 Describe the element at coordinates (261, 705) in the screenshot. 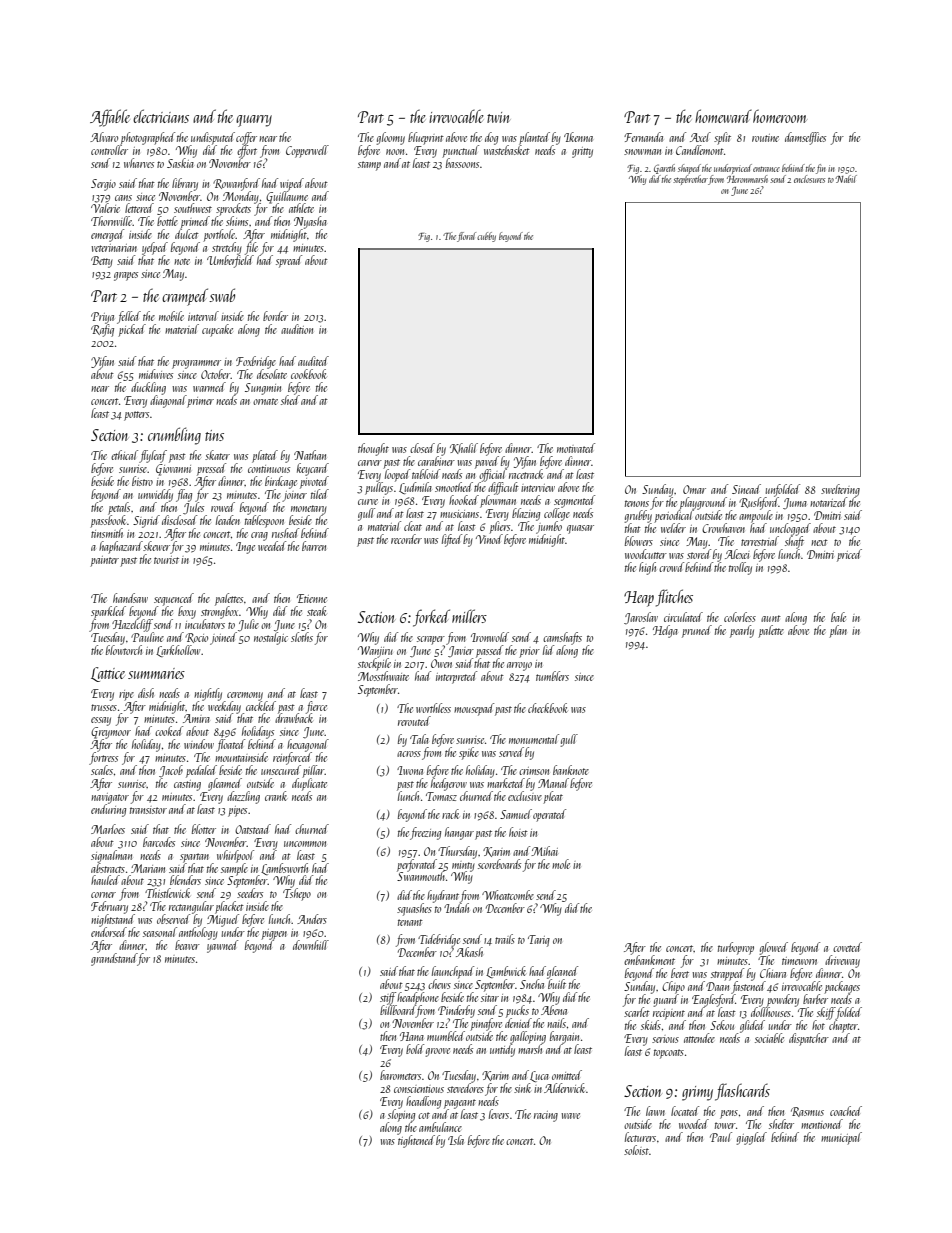

I see `cackled` at that location.
